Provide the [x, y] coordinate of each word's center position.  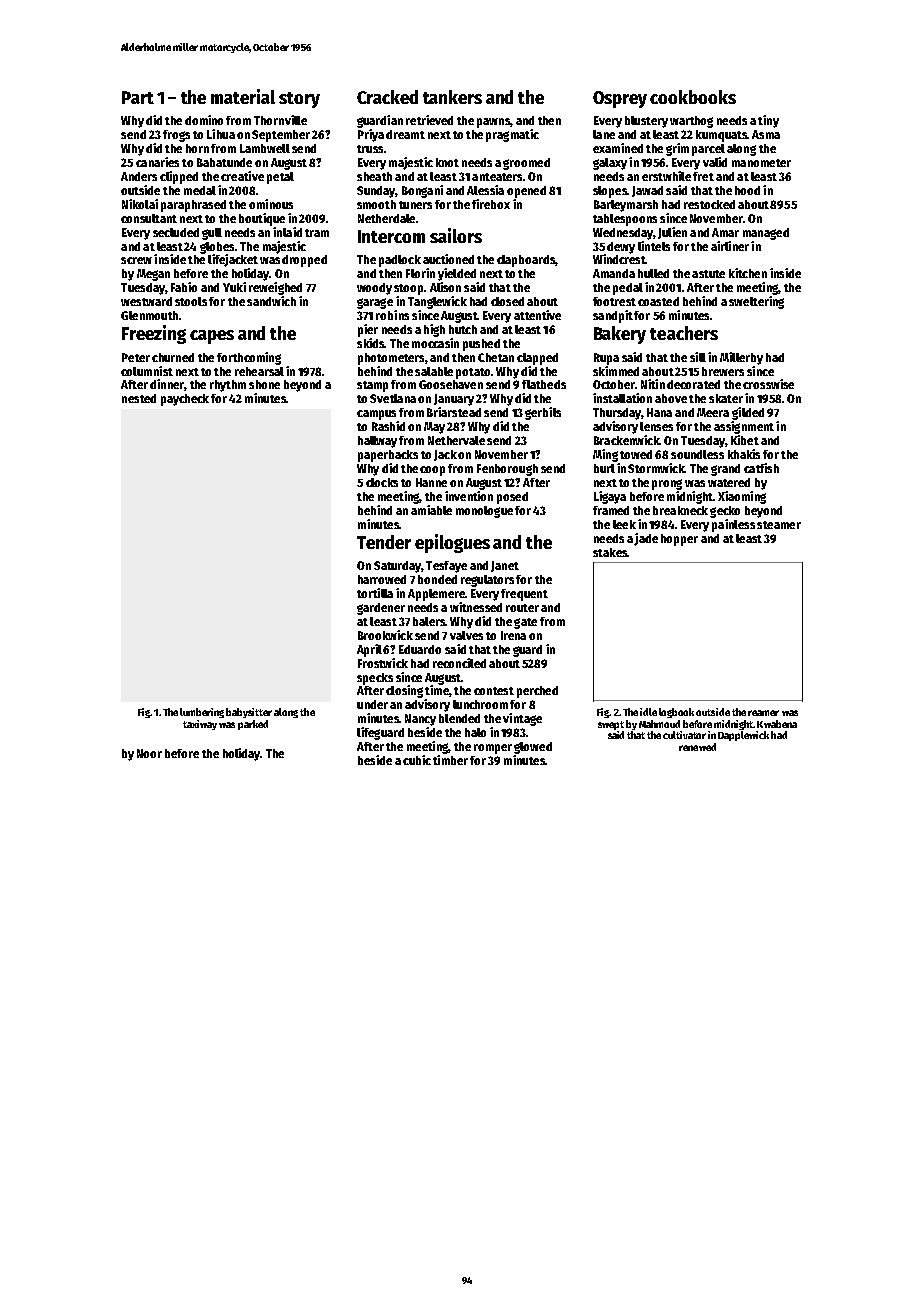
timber [450, 760]
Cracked [387, 97]
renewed [697, 747]
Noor [149, 753]
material [243, 96]
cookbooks [693, 97]
